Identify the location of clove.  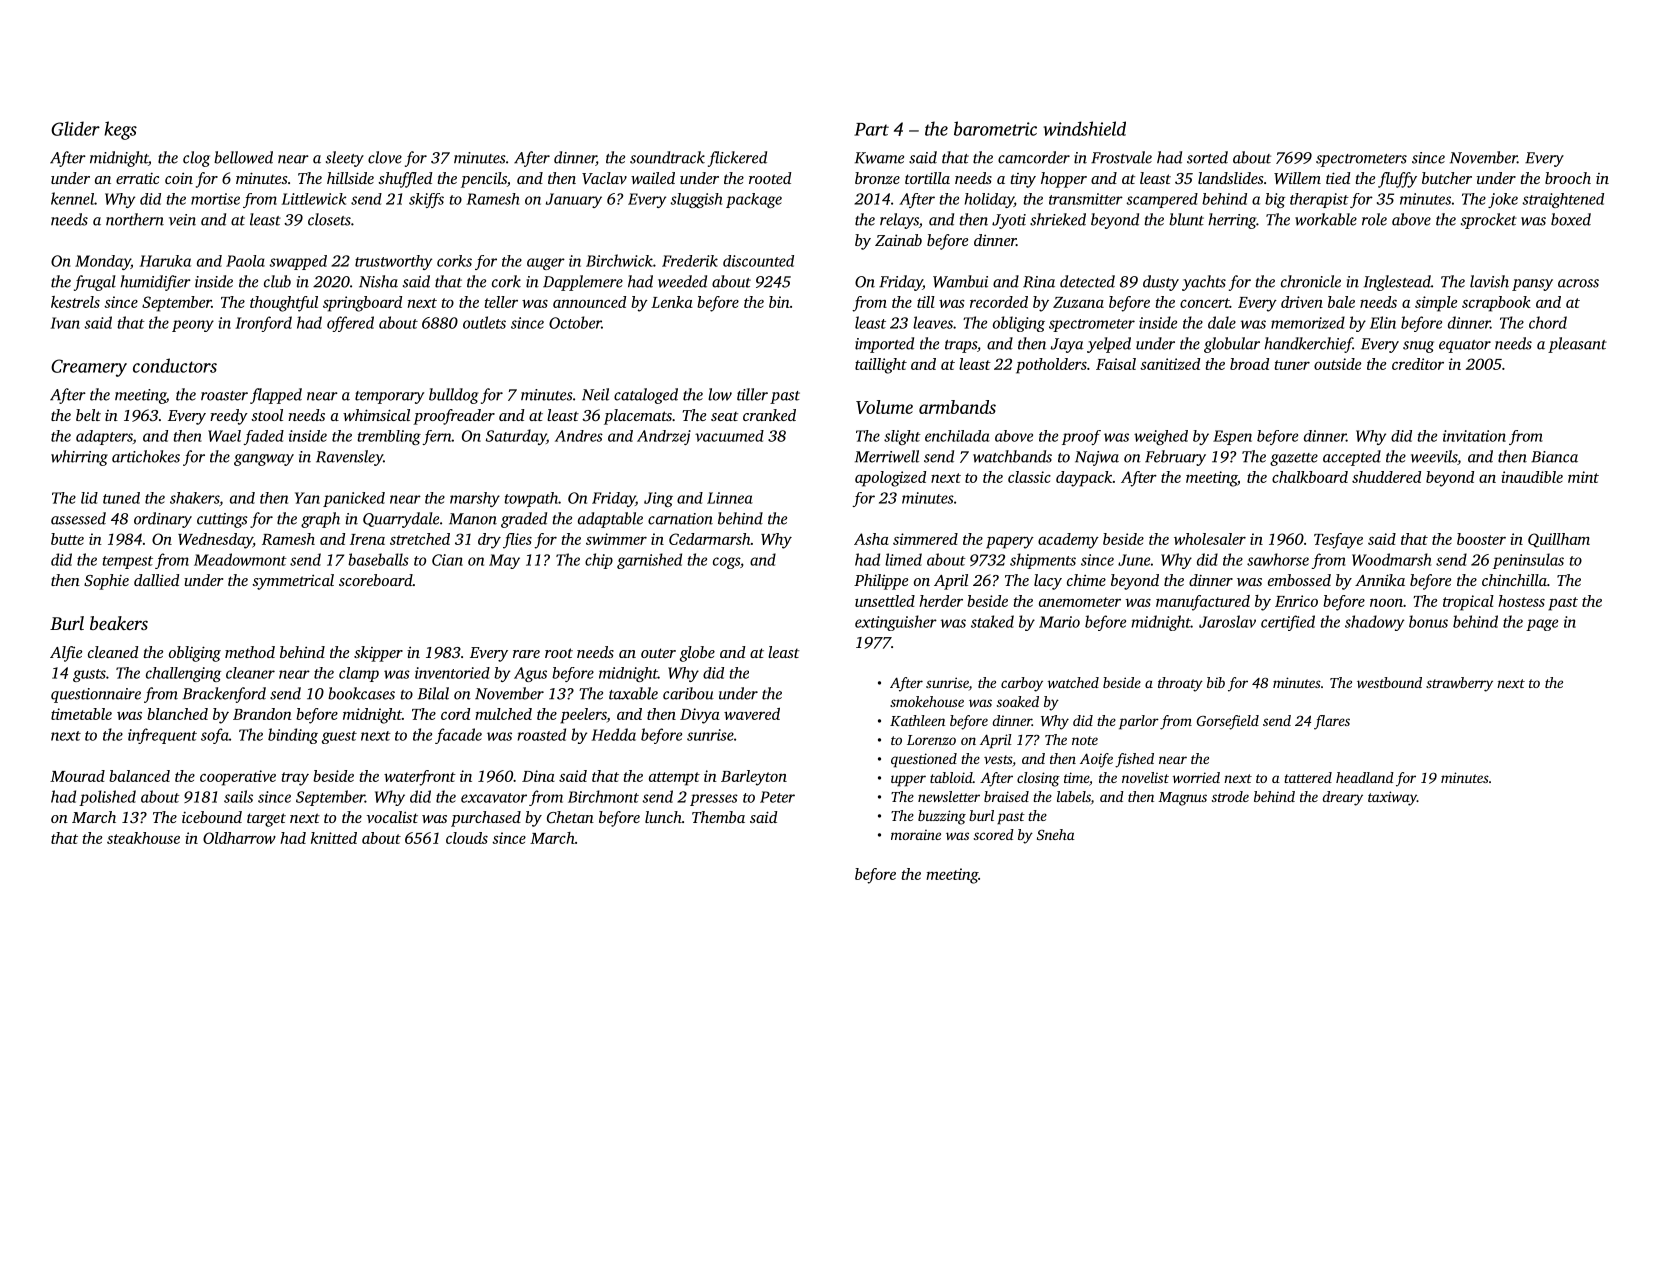
(385, 157).
